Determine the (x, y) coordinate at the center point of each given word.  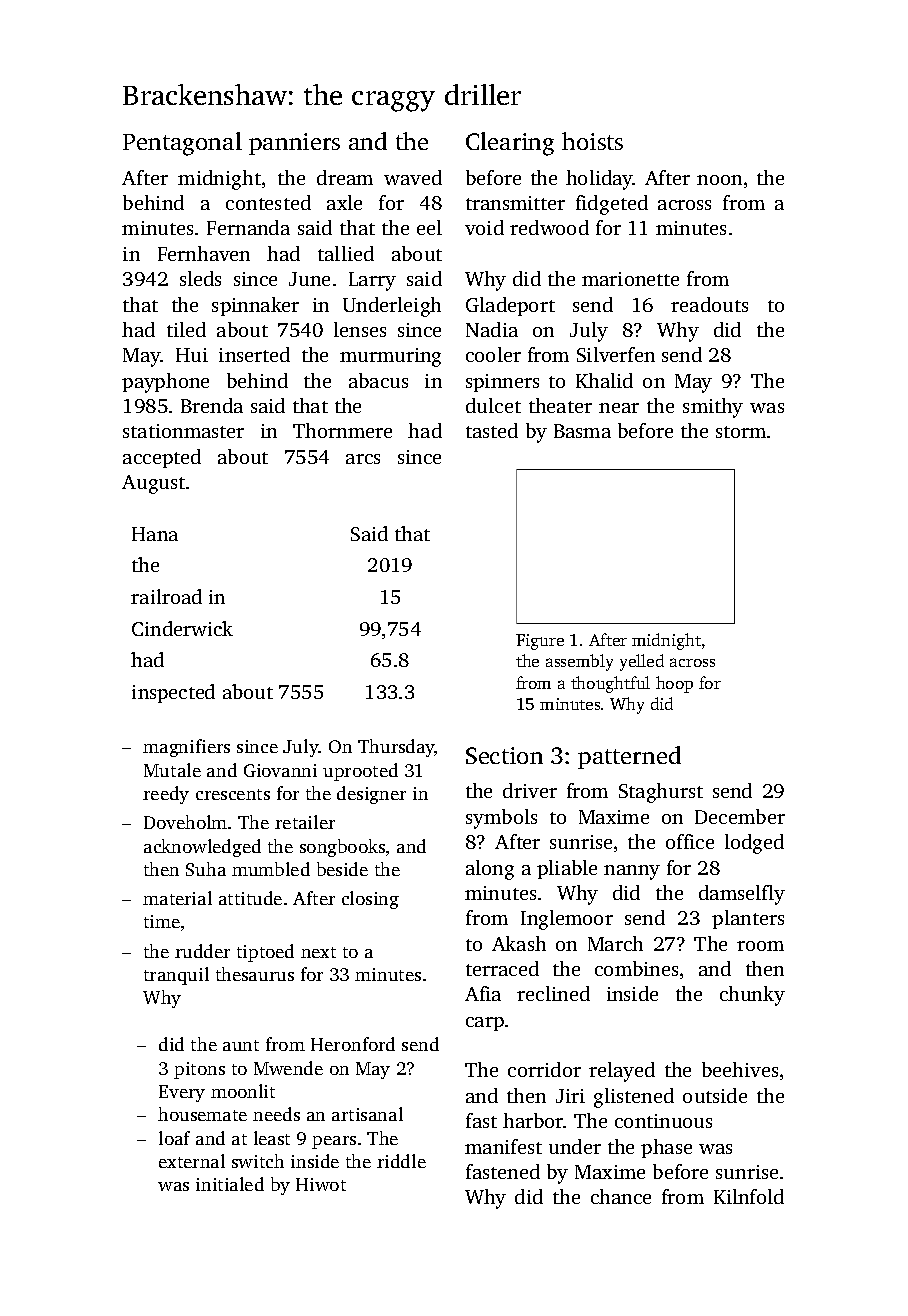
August (153, 484)
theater (560, 405)
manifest (503, 1146)
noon (719, 180)
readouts (709, 304)
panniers (294, 144)
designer (371, 795)
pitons (199, 1070)
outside (715, 1095)
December (740, 816)
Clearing (510, 144)
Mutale (172, 770)
